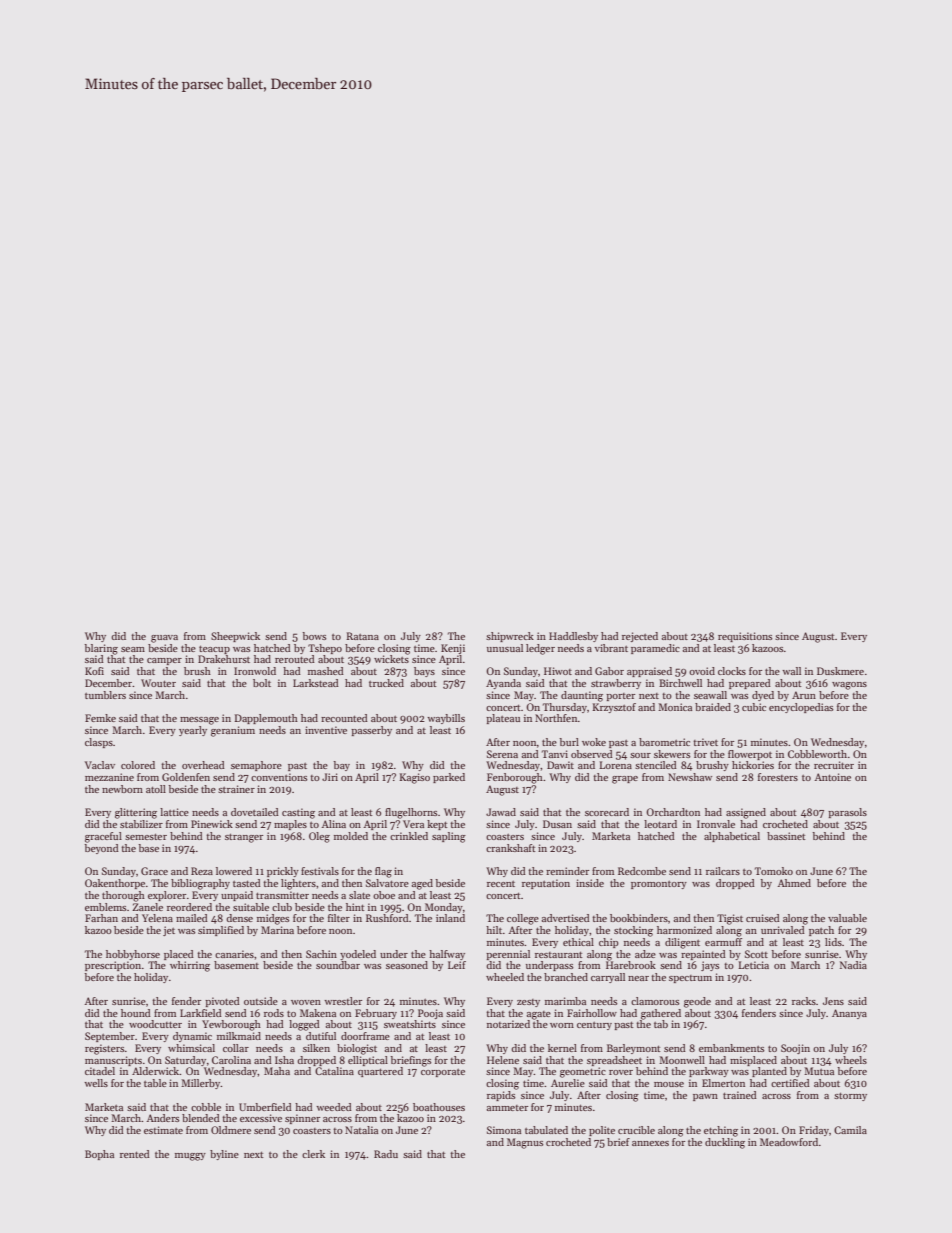  Describe the element at coordinates (201, 1084) in the image. I see `Millerby` at that location.
